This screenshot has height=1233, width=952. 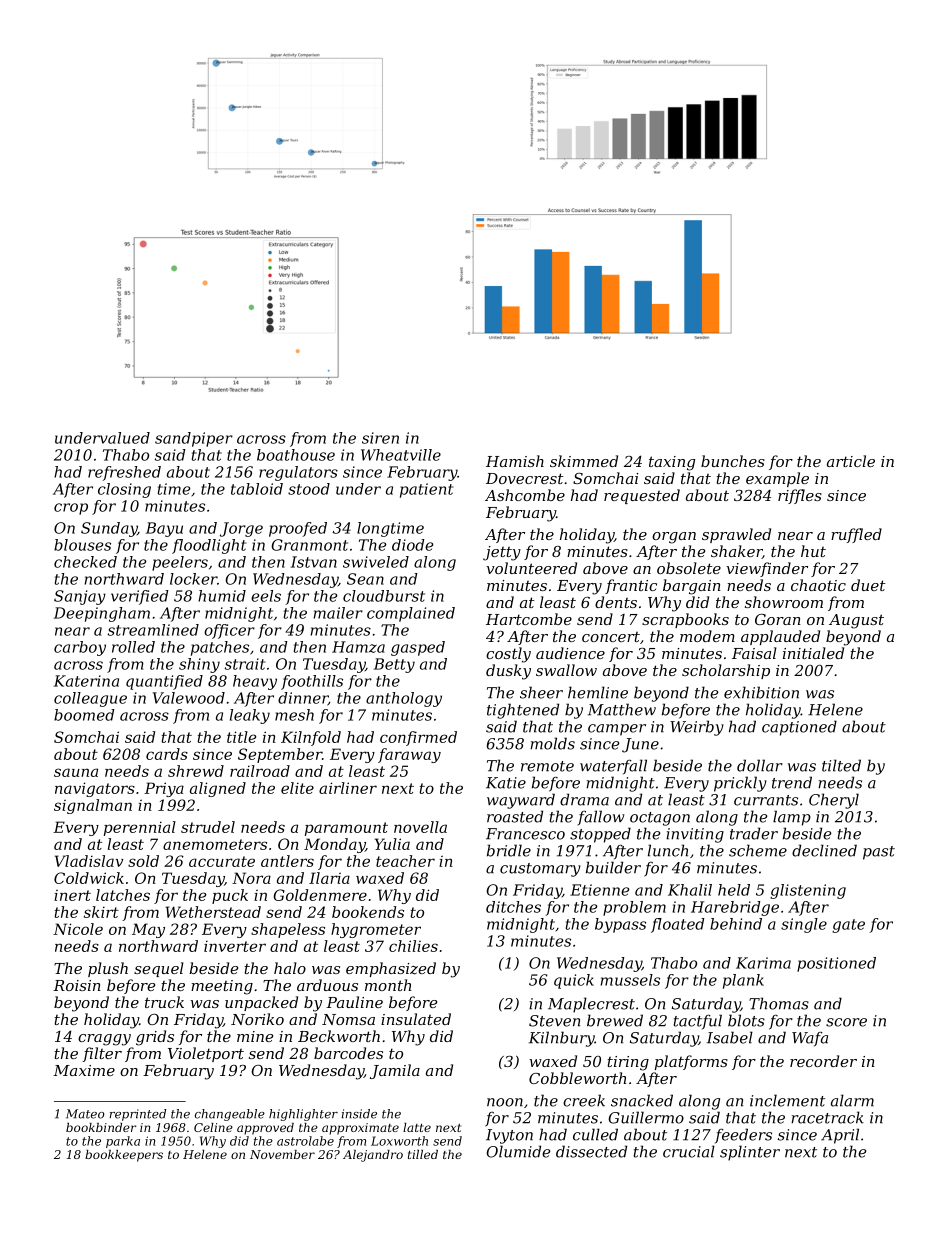 What do you see at coordinates (164, 529) in the screenshot?
I see `Bayu` at bounding box center [164, 529].
